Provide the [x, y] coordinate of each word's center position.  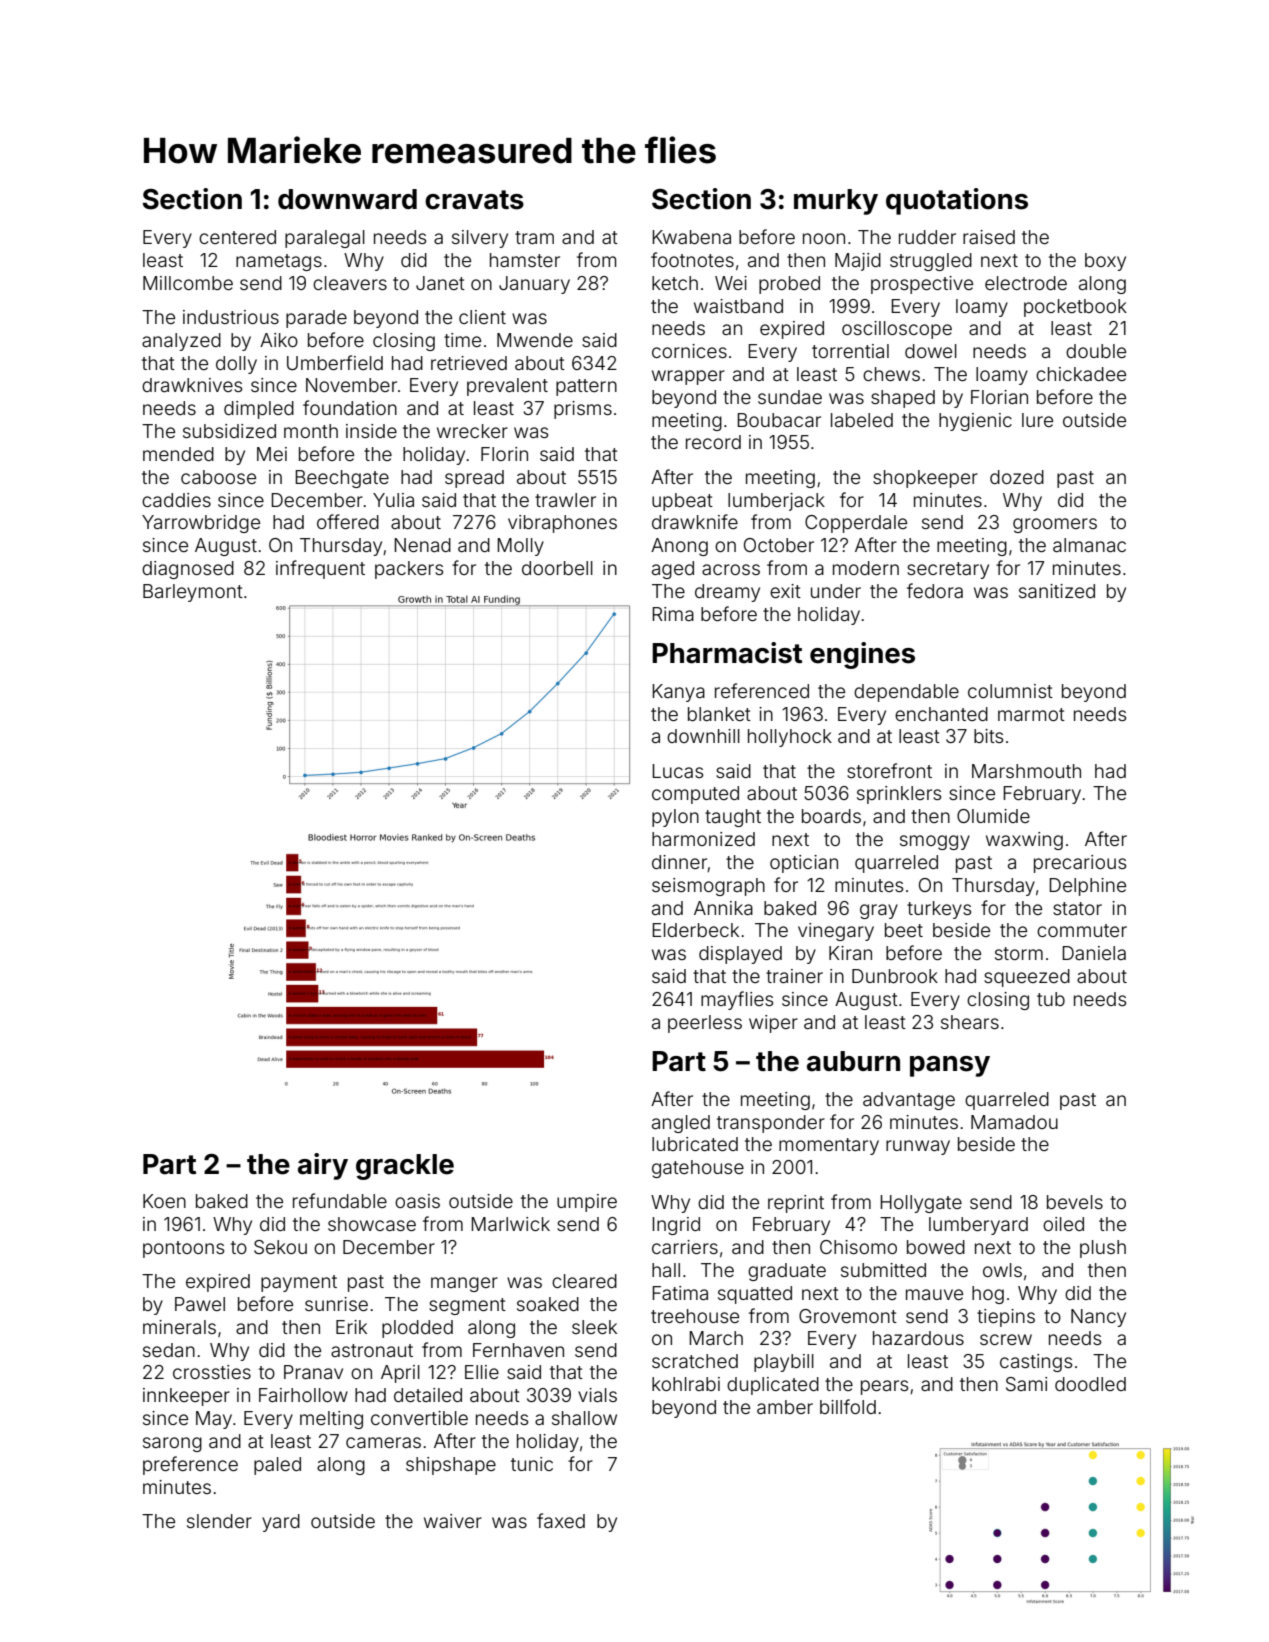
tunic [532, 1464]
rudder [927, 237]
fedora [935, 590]
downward [347, 199]
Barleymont [193, 593]
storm [1019, 953]
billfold [848, 1406]
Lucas [677, 771]
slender [219, 1521]
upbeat [682, 502]
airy [323, 1166]
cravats [474, 200]
